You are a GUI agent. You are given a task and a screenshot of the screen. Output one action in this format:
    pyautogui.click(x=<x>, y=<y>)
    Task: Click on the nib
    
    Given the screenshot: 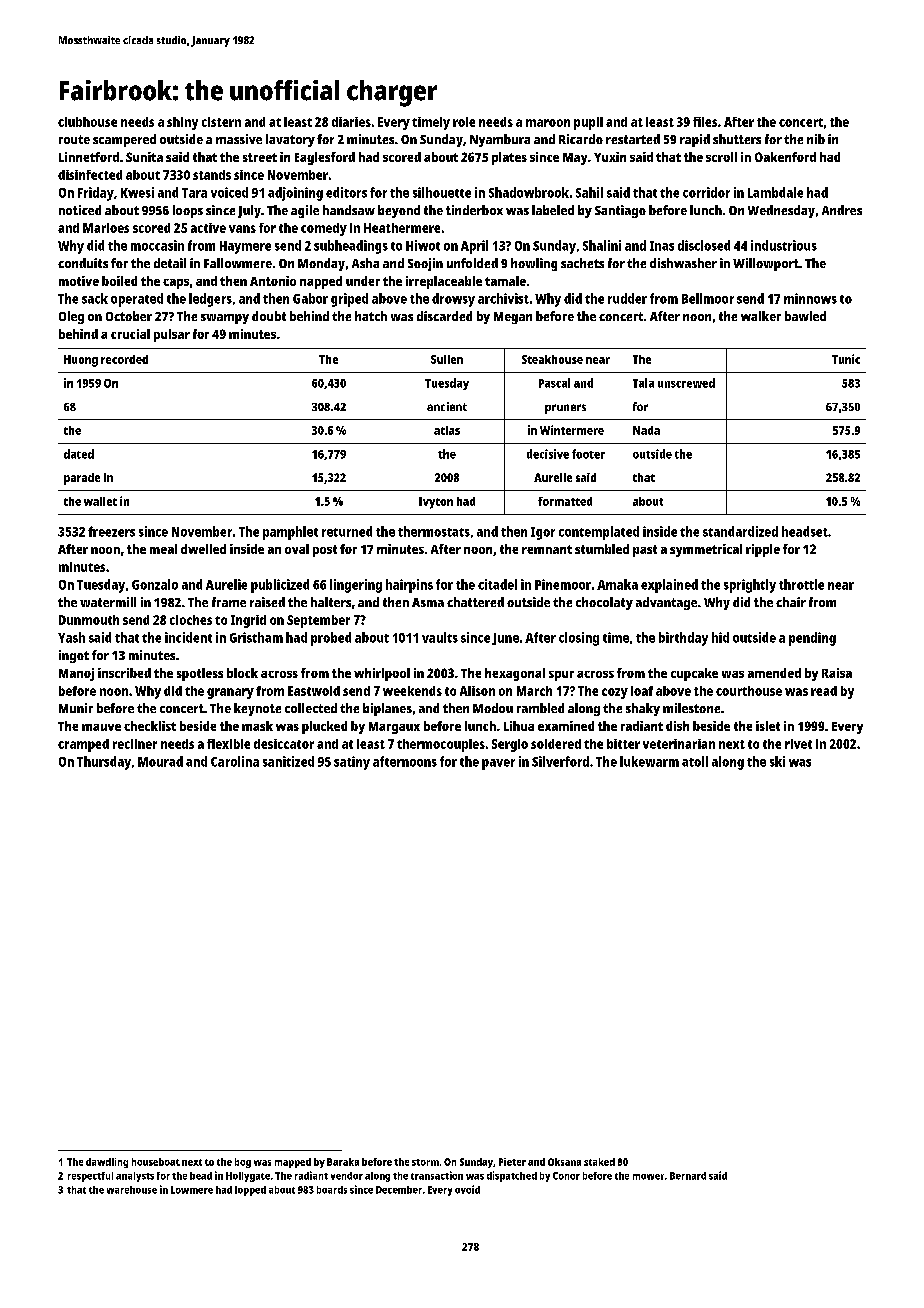 What is the action you would take?
    pyautogui.click(x=816, y=139)
